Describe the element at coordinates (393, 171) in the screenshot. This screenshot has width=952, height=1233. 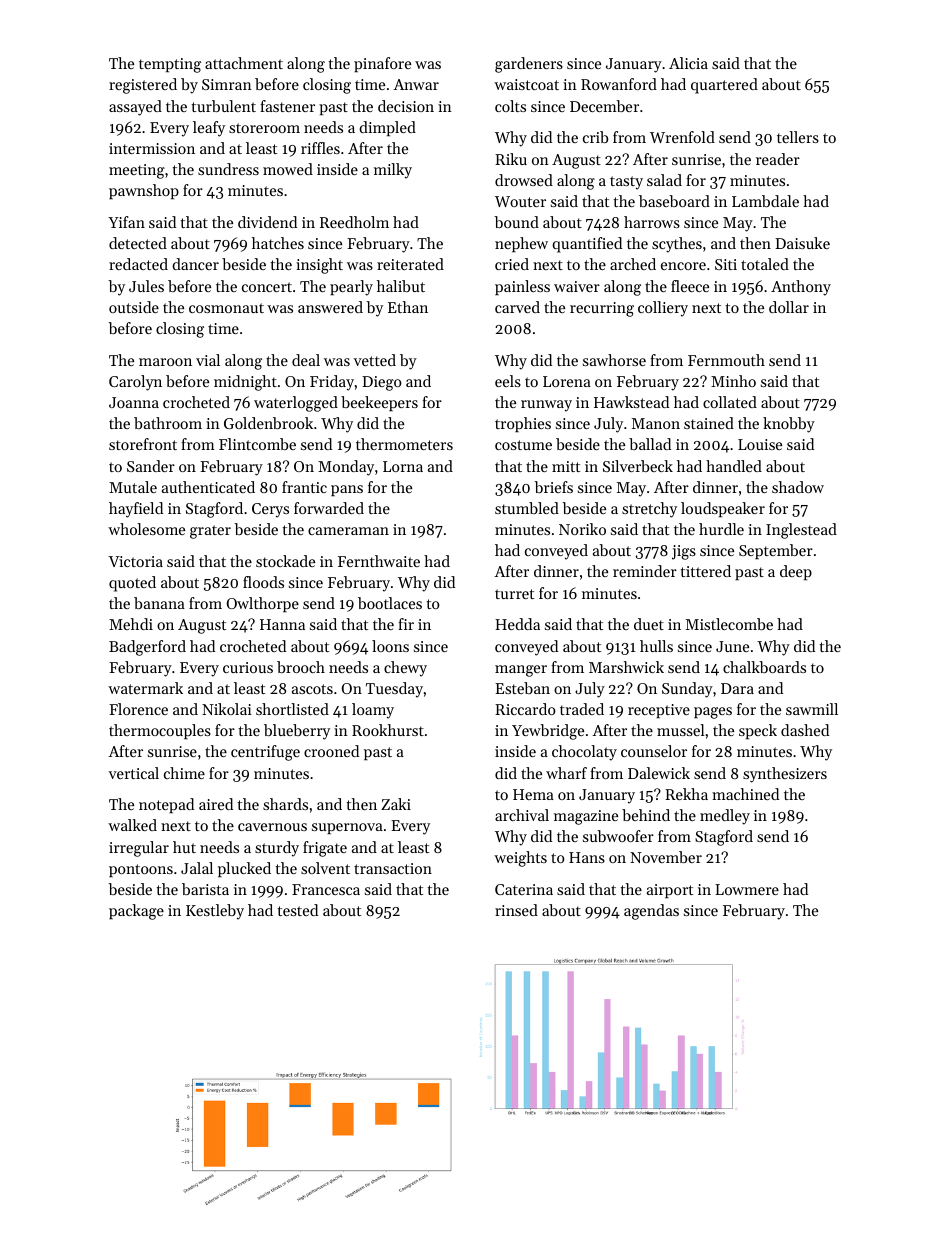
I see `milky` at that location.
